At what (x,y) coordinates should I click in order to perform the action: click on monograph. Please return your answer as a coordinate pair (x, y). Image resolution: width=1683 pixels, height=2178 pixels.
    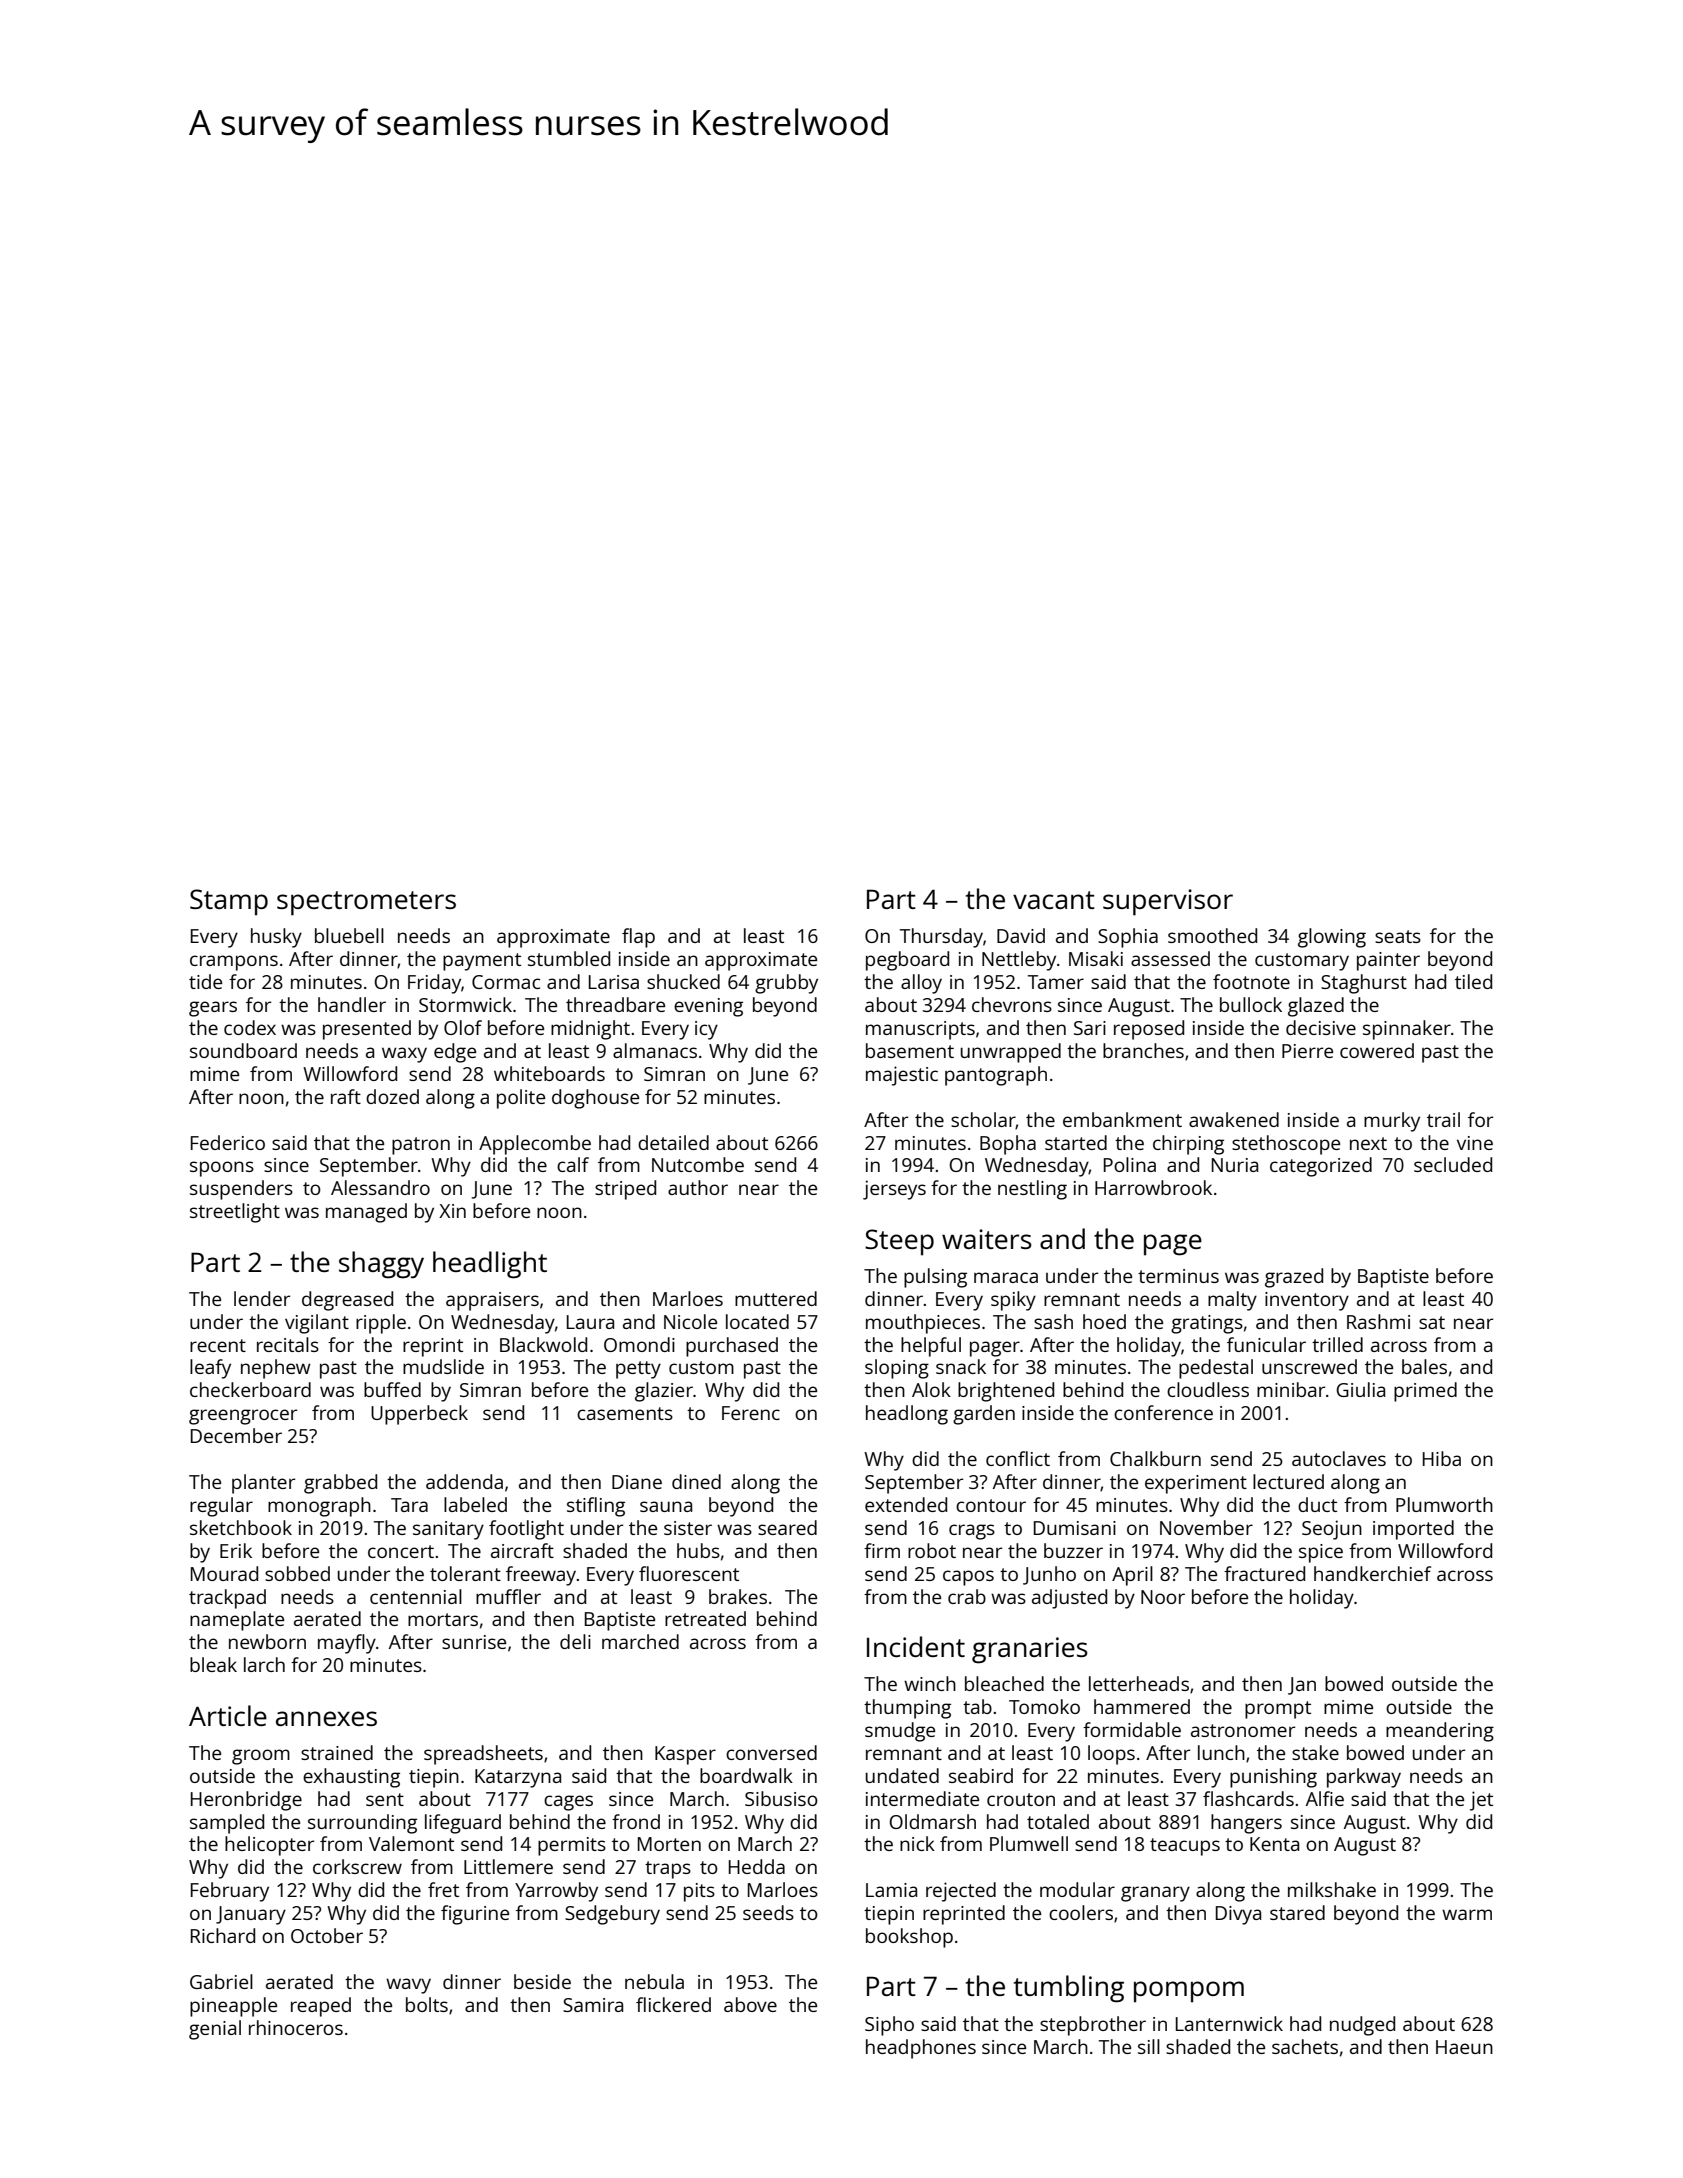
    Looking at the image, I should click on (319, 1507).
